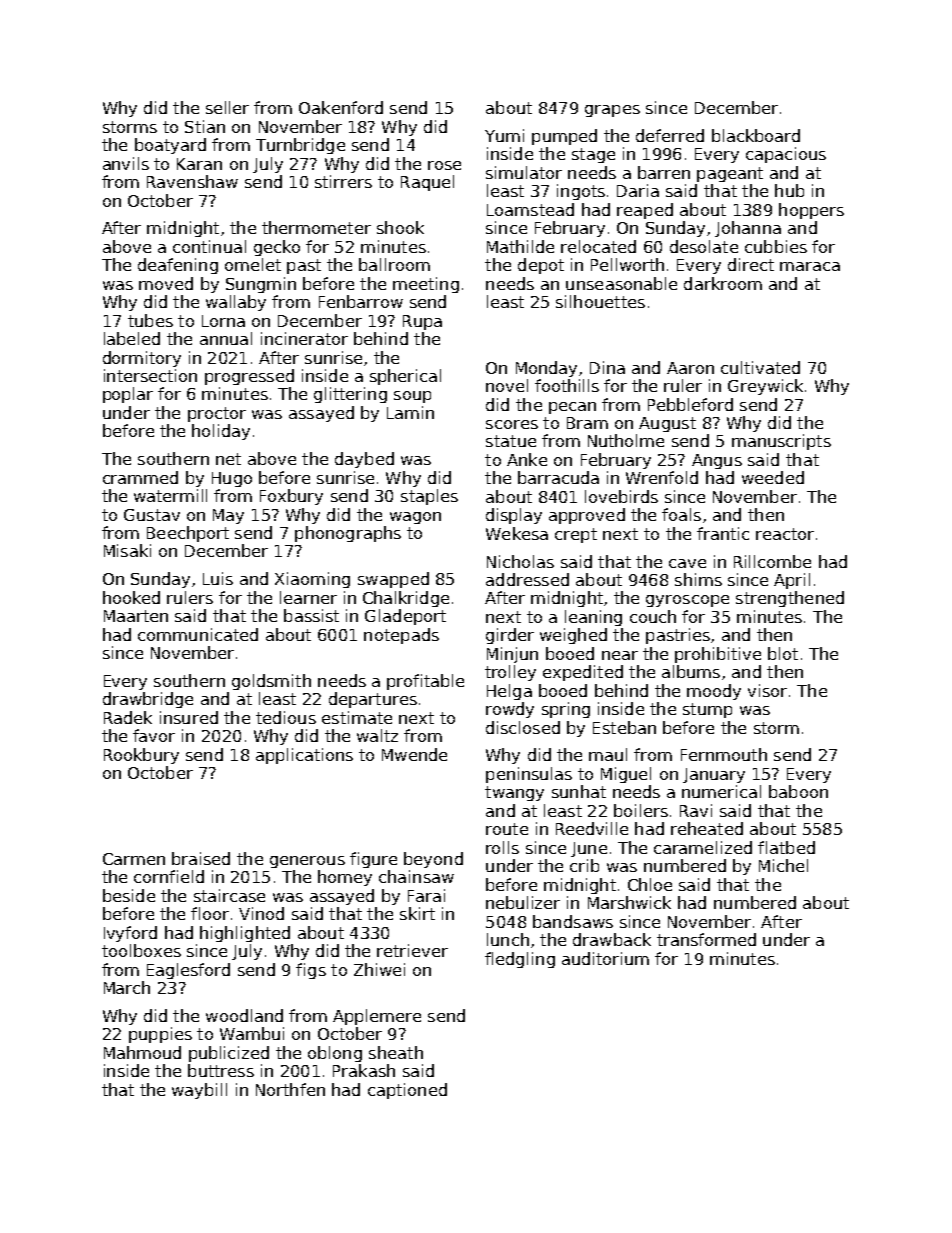 The image size is (952, 1233). I want to click on blackboard, so click(756, 135).
